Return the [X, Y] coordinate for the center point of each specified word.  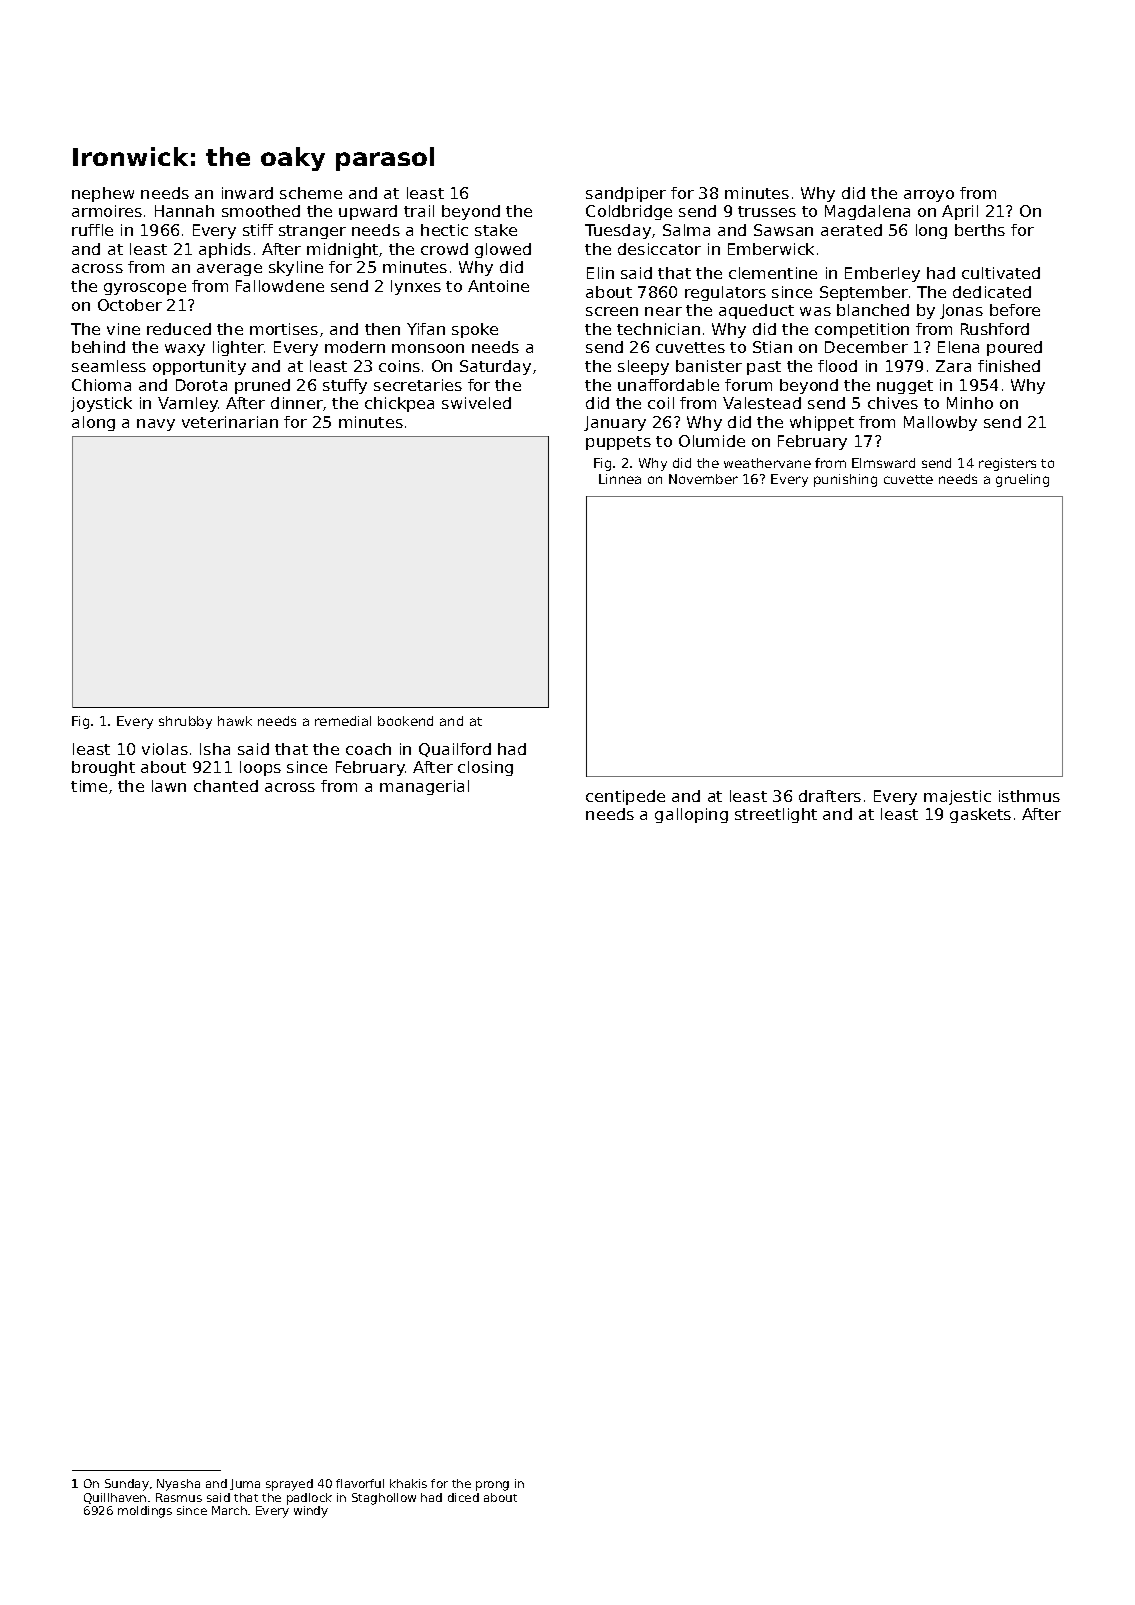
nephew [103, 194]
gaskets [980, 815]
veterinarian [230, 422]
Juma [245, 1484]
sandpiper [626, 194]
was [815, 311]
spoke [475, 330]
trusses [767, 211]
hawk [235, 721]
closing [485, 768]
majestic [957, 797]
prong [492, 1486]
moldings [145, 1512]
